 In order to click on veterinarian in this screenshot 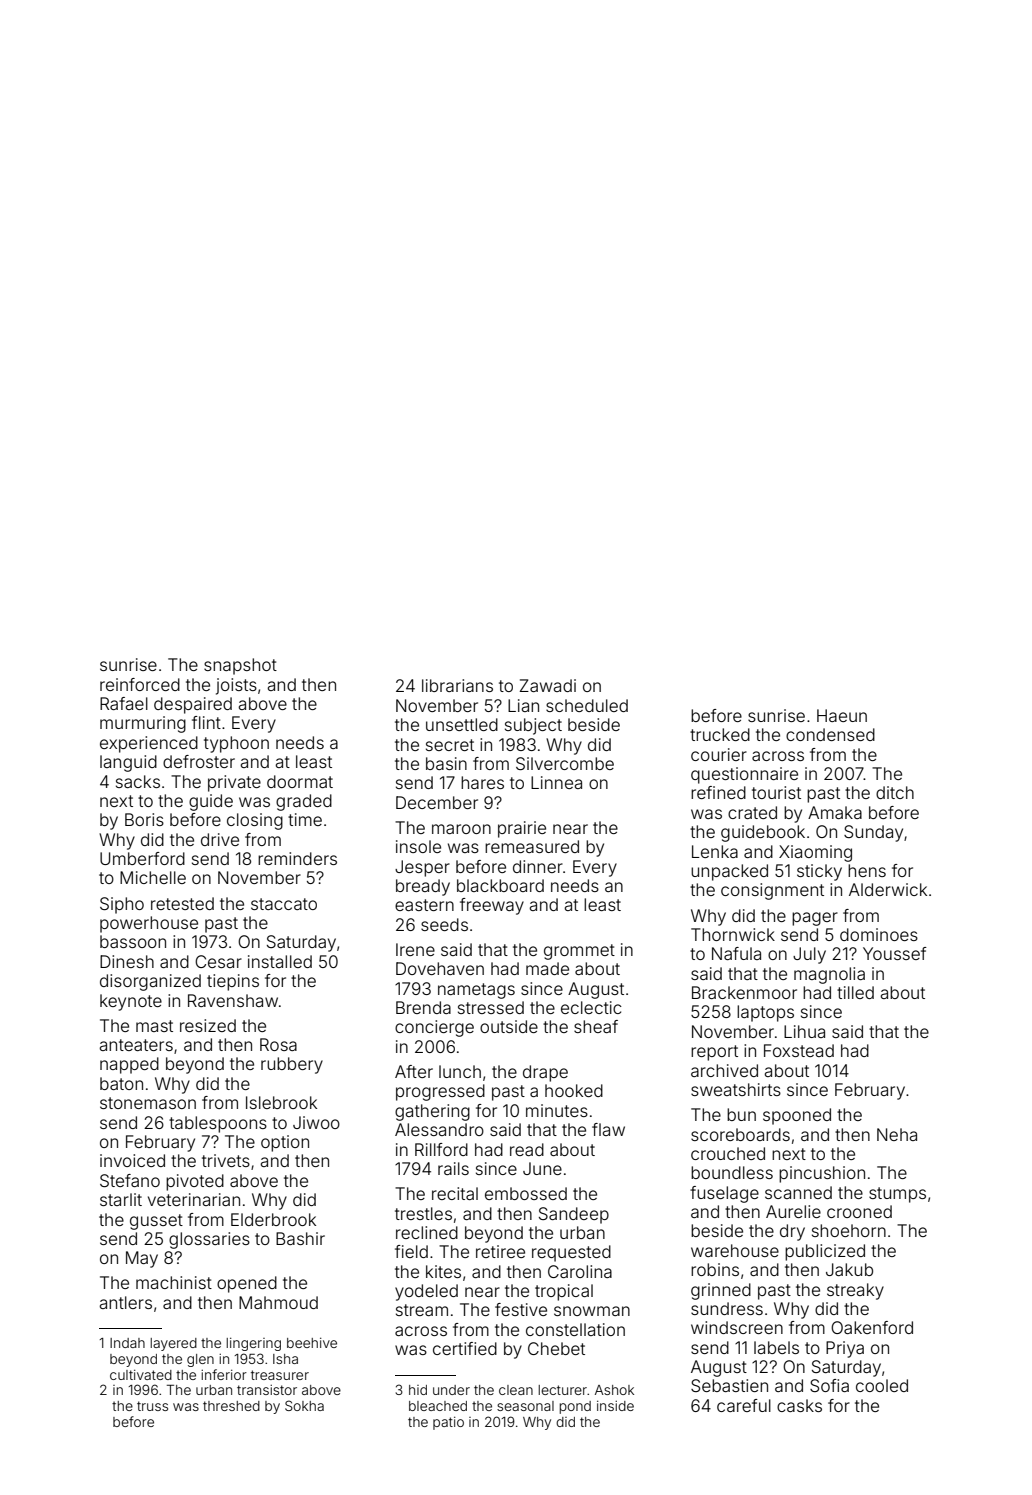, I will do `click(194, 1199)`.
